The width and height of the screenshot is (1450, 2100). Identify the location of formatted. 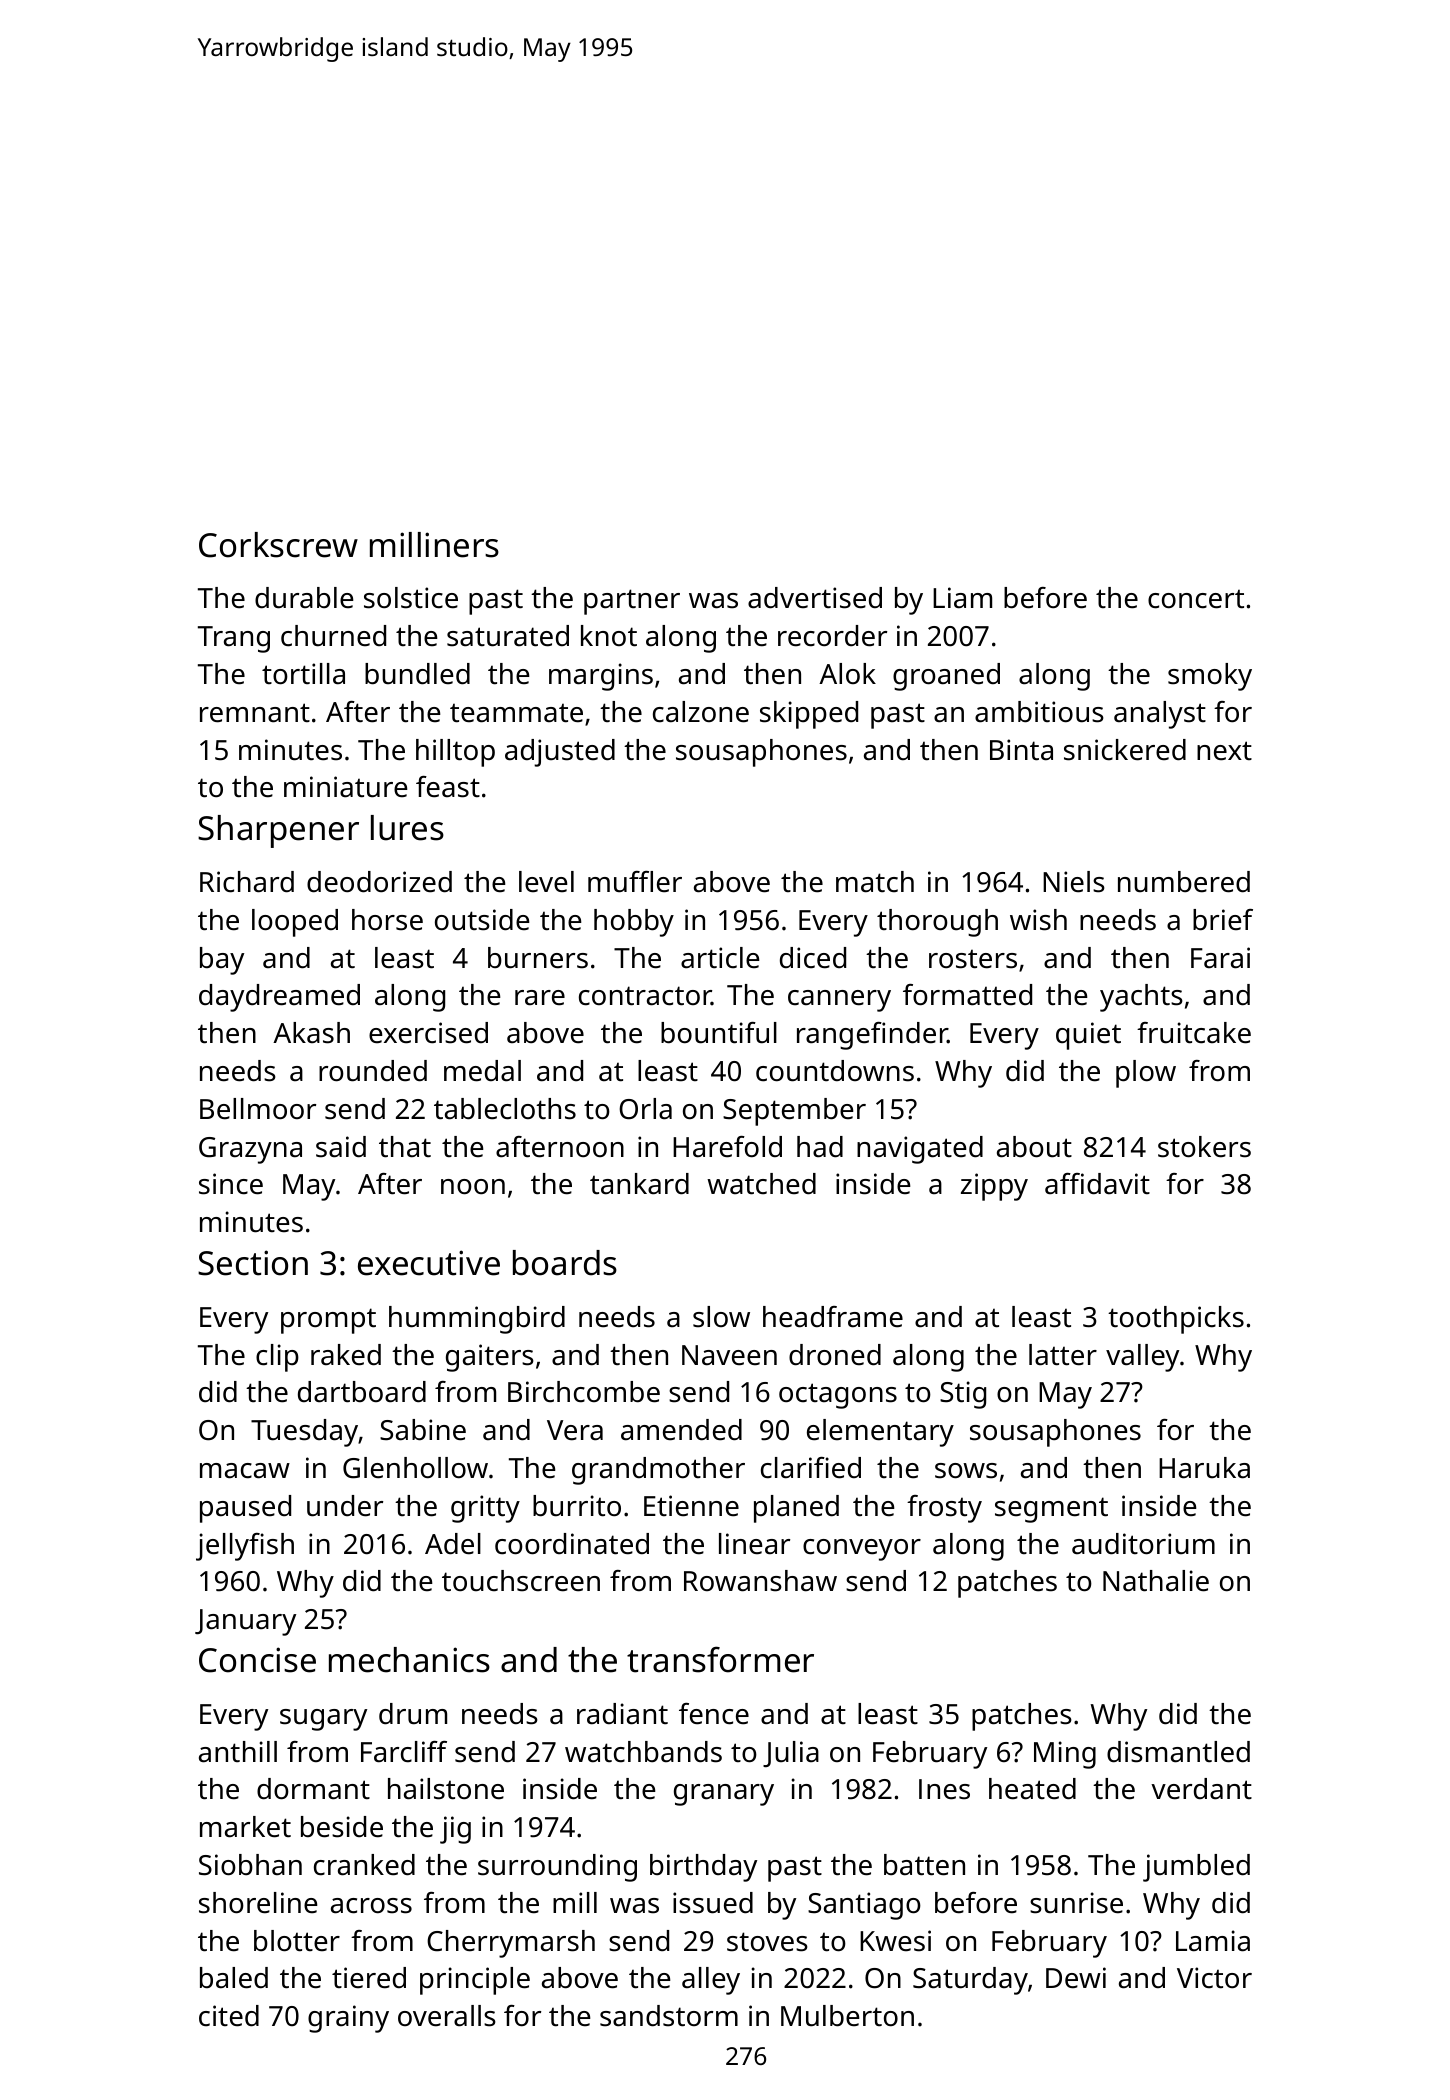
(967, 995).
